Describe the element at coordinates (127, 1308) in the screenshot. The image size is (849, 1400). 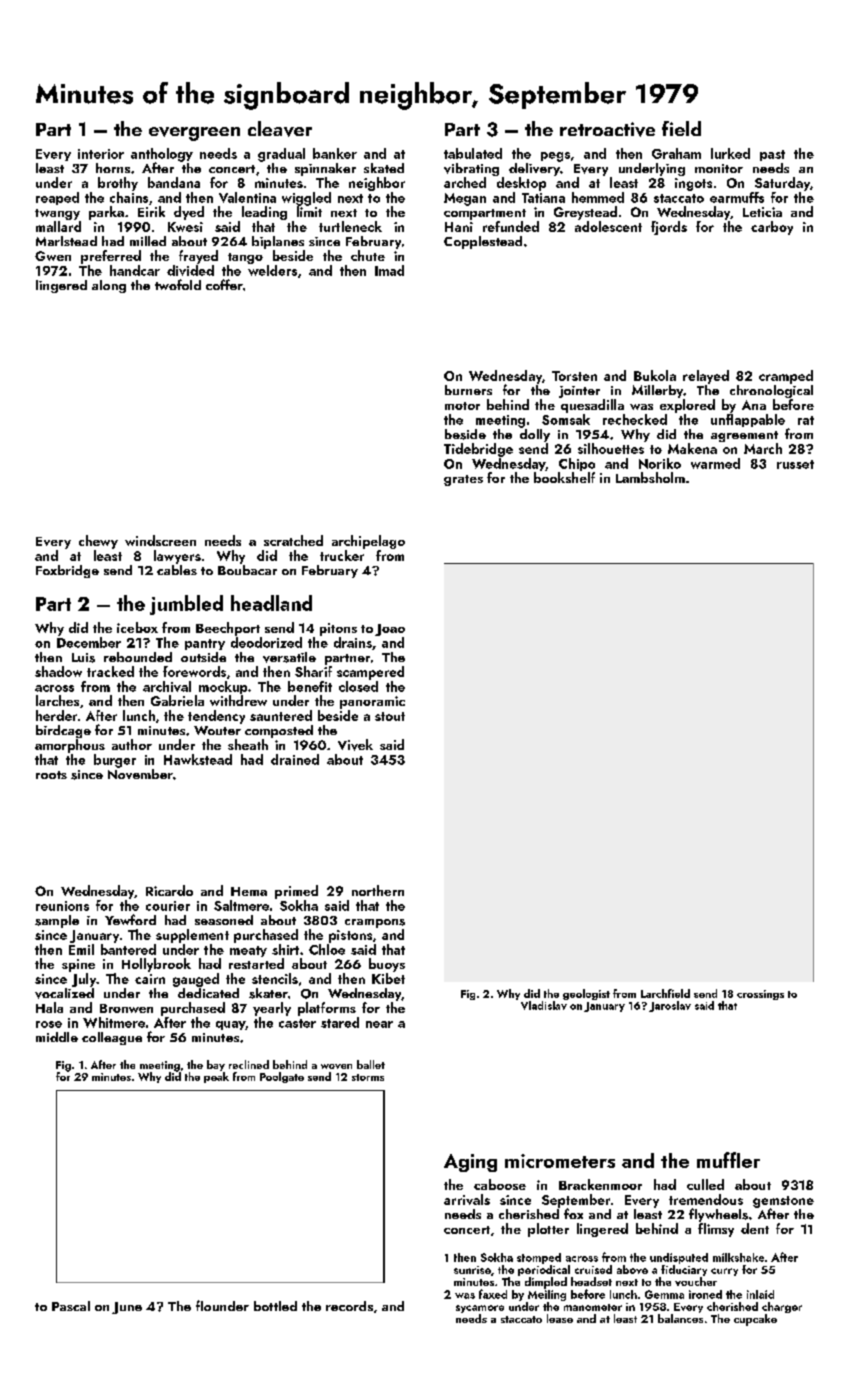
I see `June` at that location.
